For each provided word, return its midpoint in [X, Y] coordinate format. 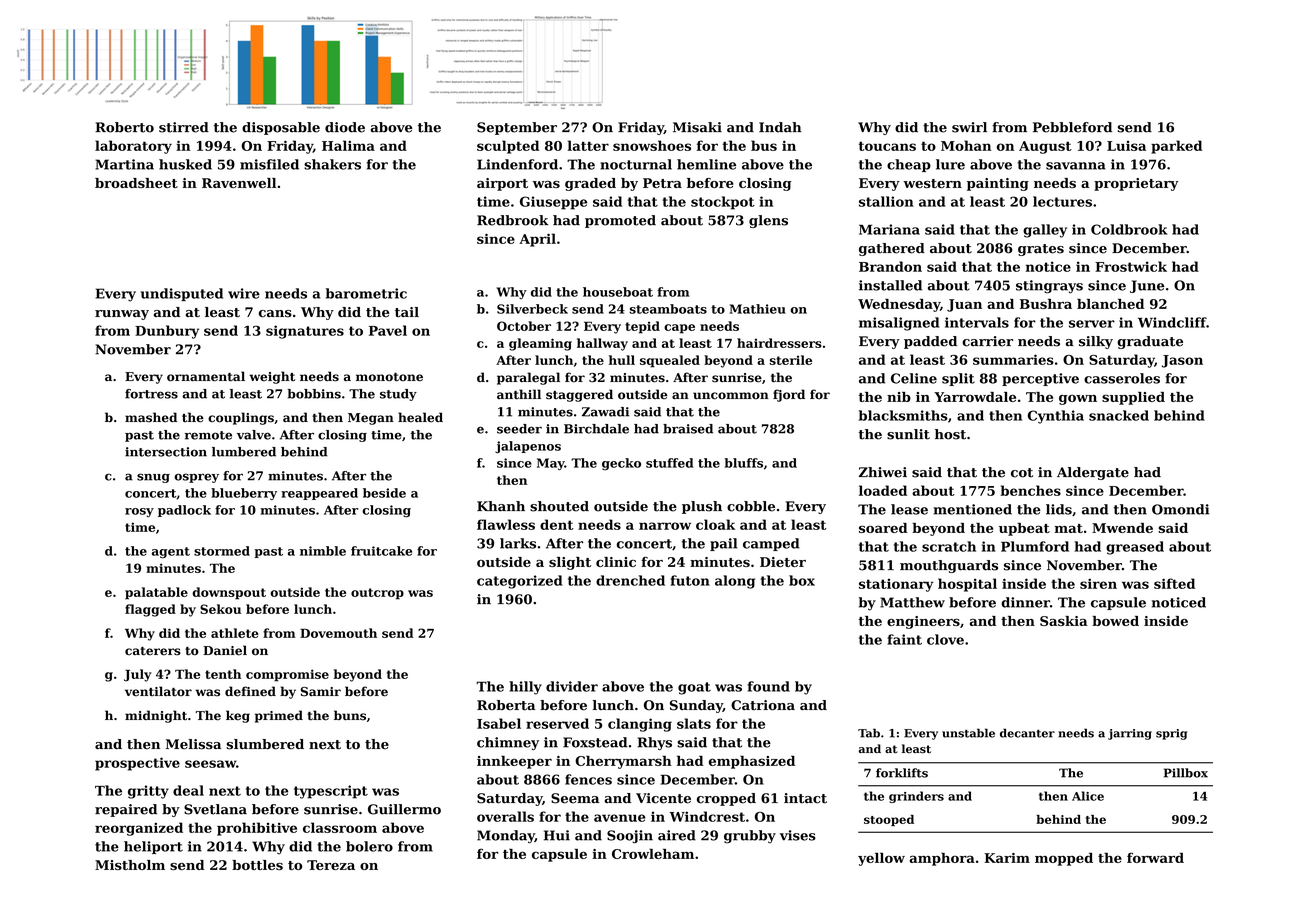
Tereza [331, 865]
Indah [780, 127]
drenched [630, 580]
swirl [969, 127]
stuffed [670, 463]
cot [1022, 473]
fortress [151, 394]
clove [945, 639]
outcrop [377, 594]
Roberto [124, 127]
